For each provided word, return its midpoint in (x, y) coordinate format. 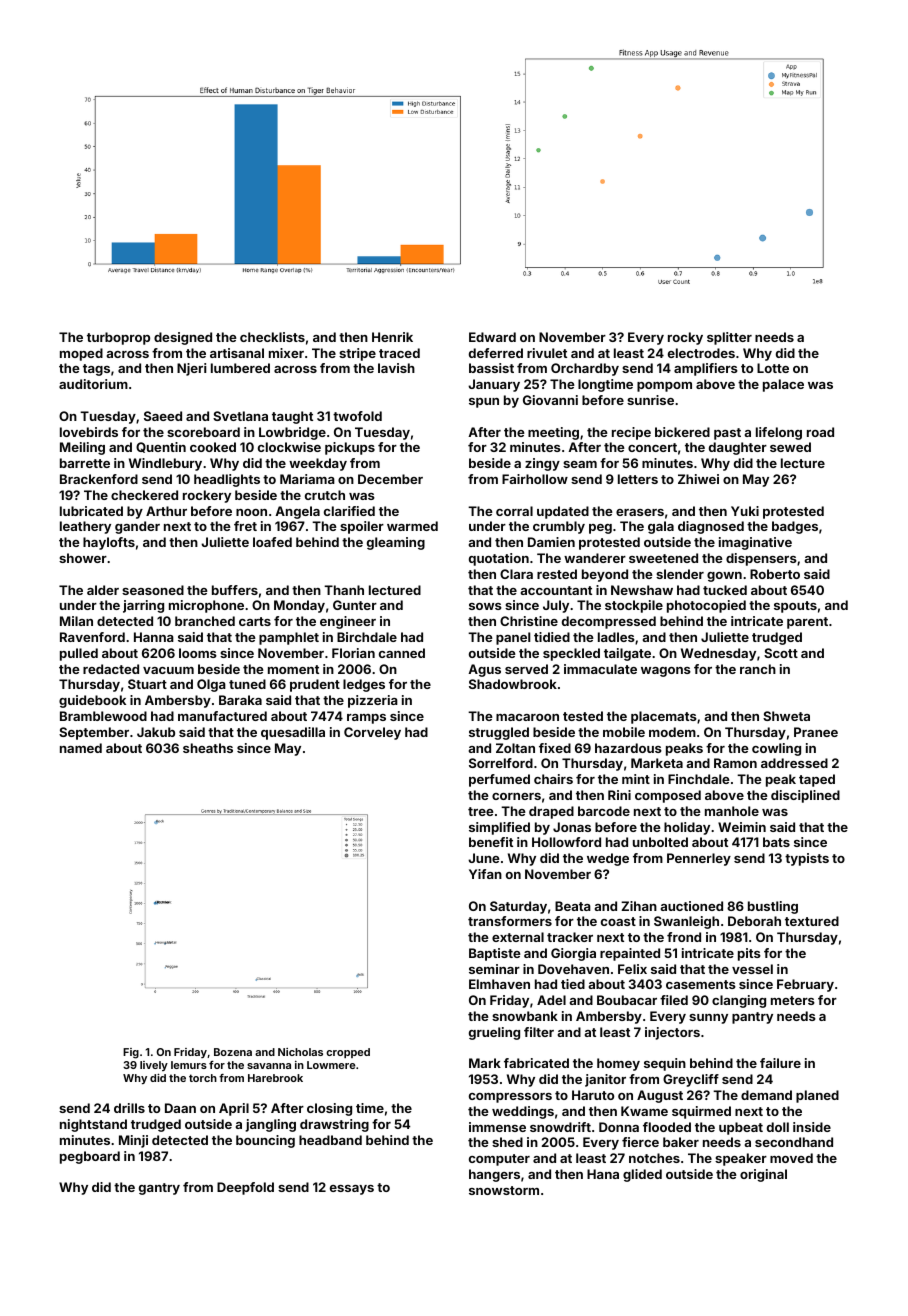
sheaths (208, 748)
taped (817, 780)
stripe (357, 354)
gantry (159, 1189)
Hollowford (566, 842)
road (820, 432)
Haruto (593, 1095)
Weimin (742, 827)
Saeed (163, 416)
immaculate (600, 669)
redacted (111, 669)
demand (766, 1095)
